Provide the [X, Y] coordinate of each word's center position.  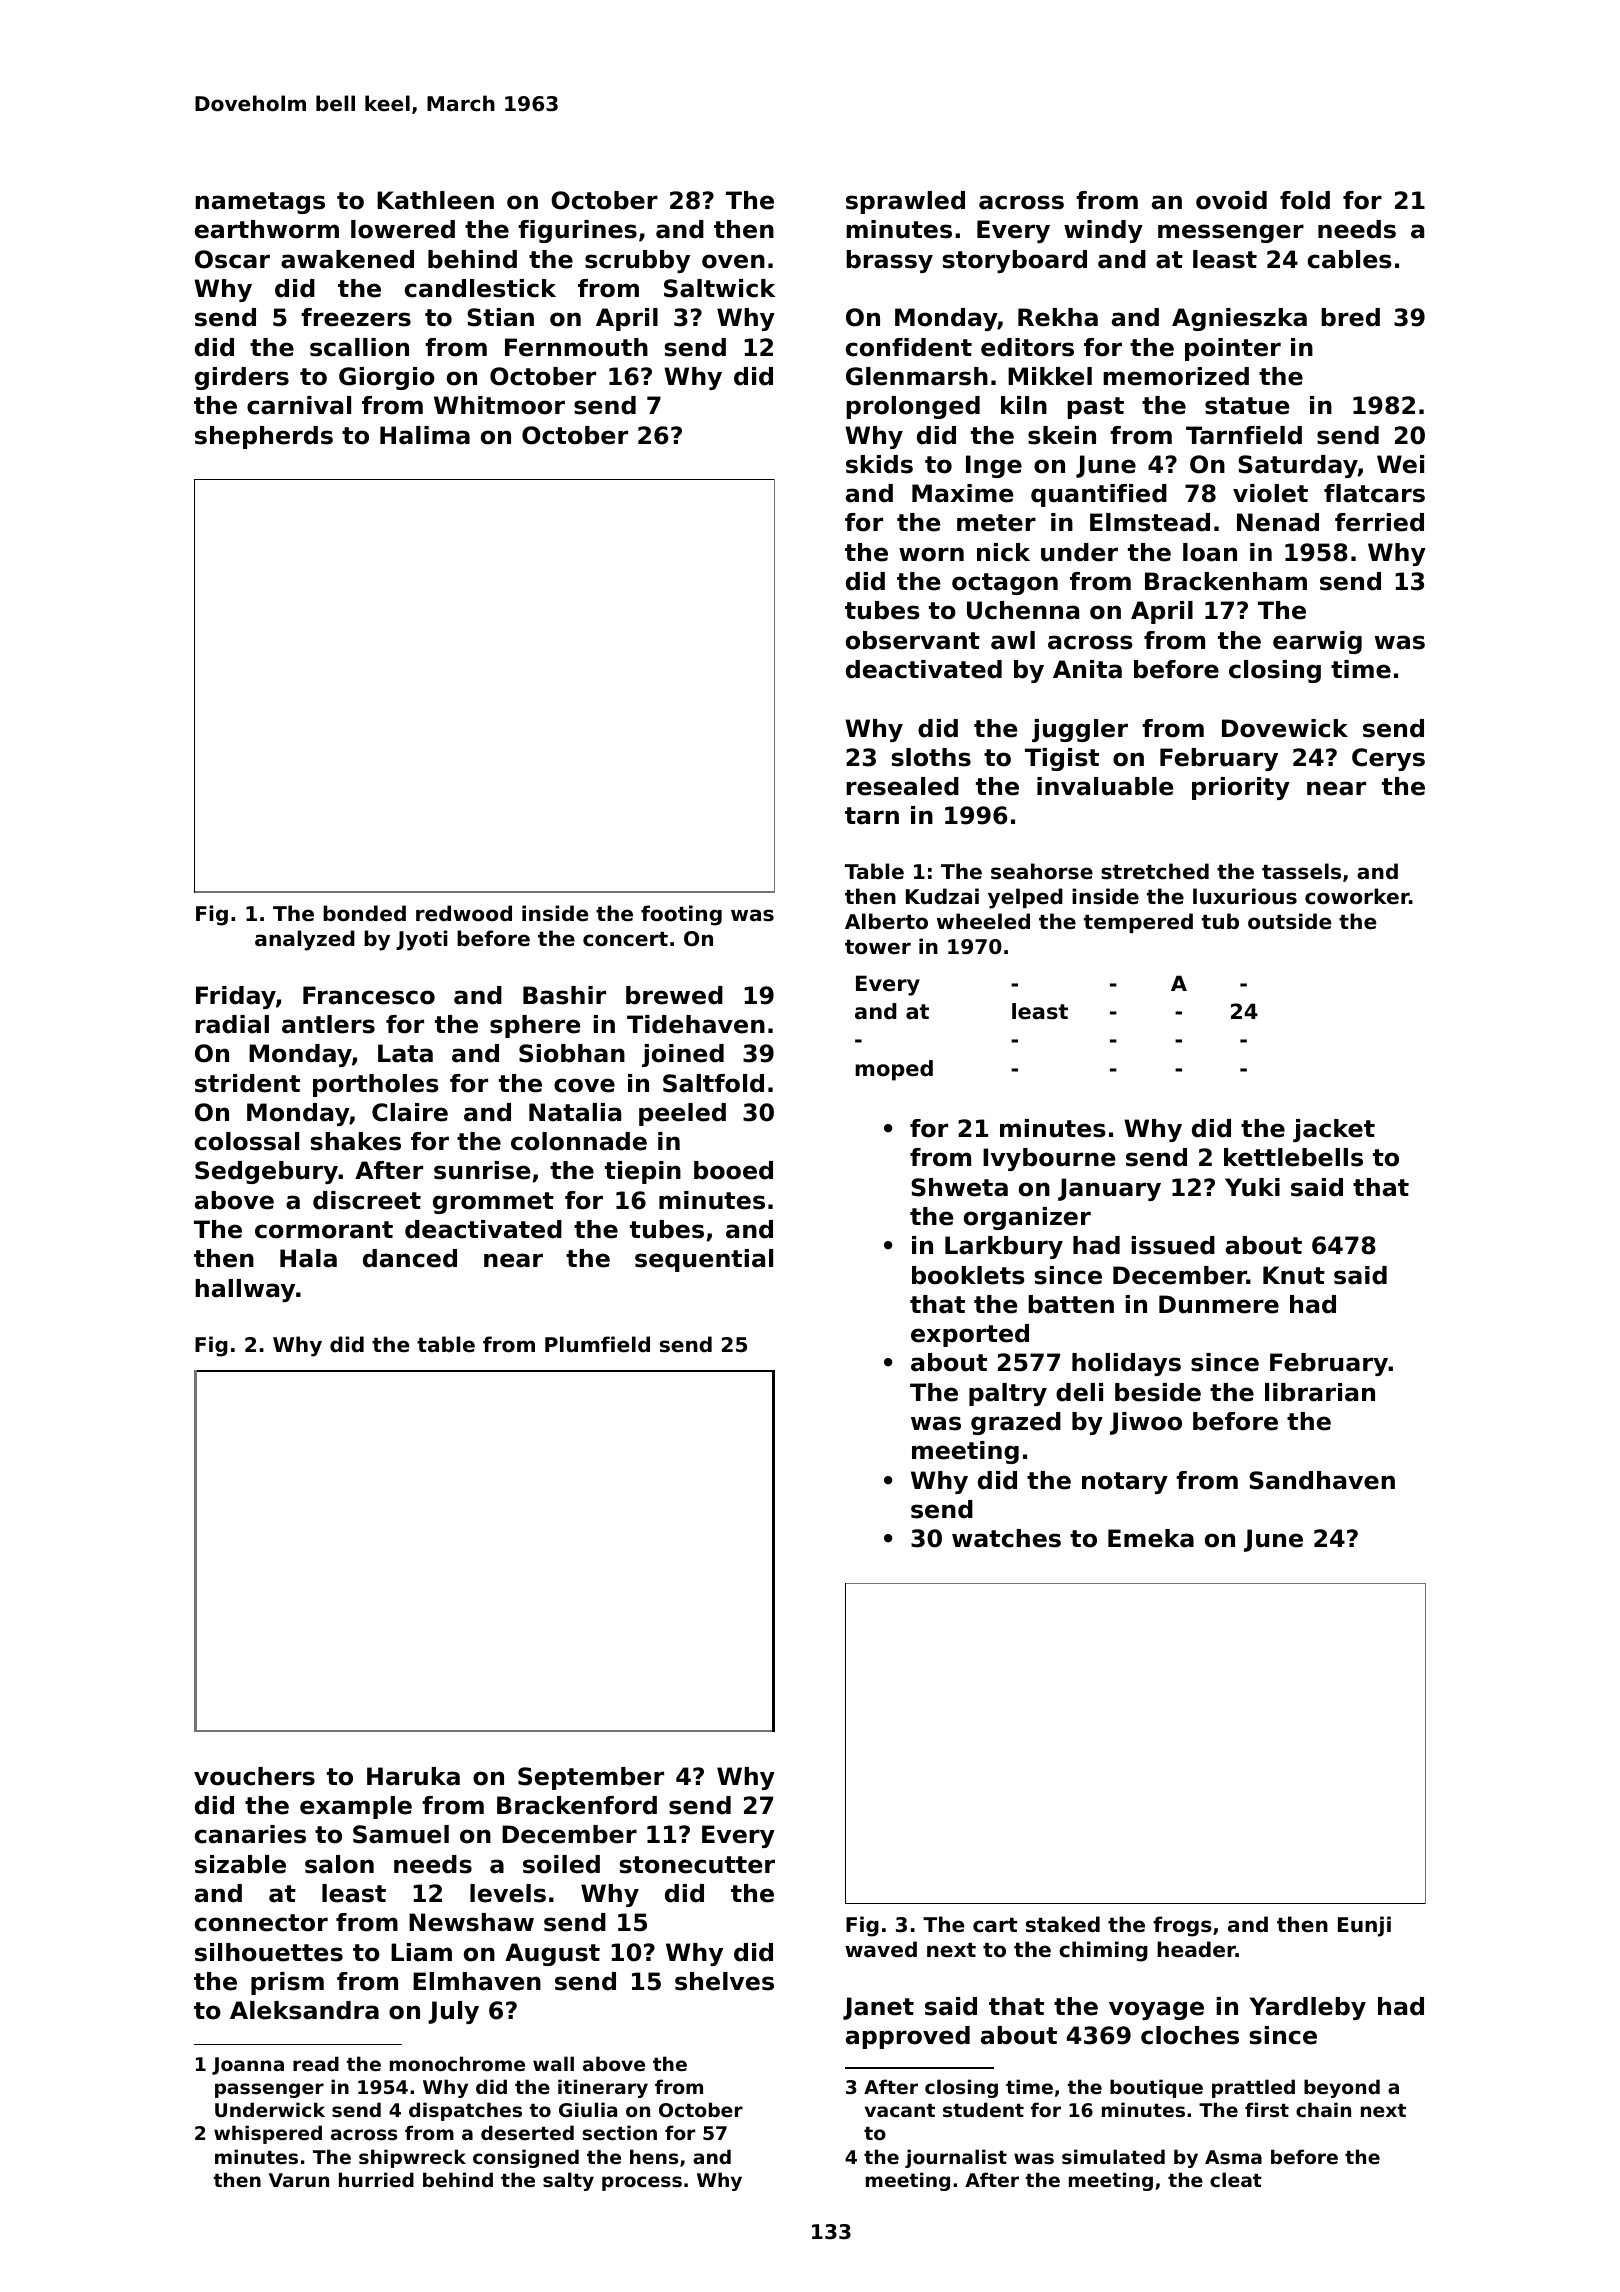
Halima [425, 435]
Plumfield [597, 1344]
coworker [1357, 896]
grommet [493, 1203]
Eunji [1364, 1926]
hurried [376, 2179]
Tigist [1062, 759]
